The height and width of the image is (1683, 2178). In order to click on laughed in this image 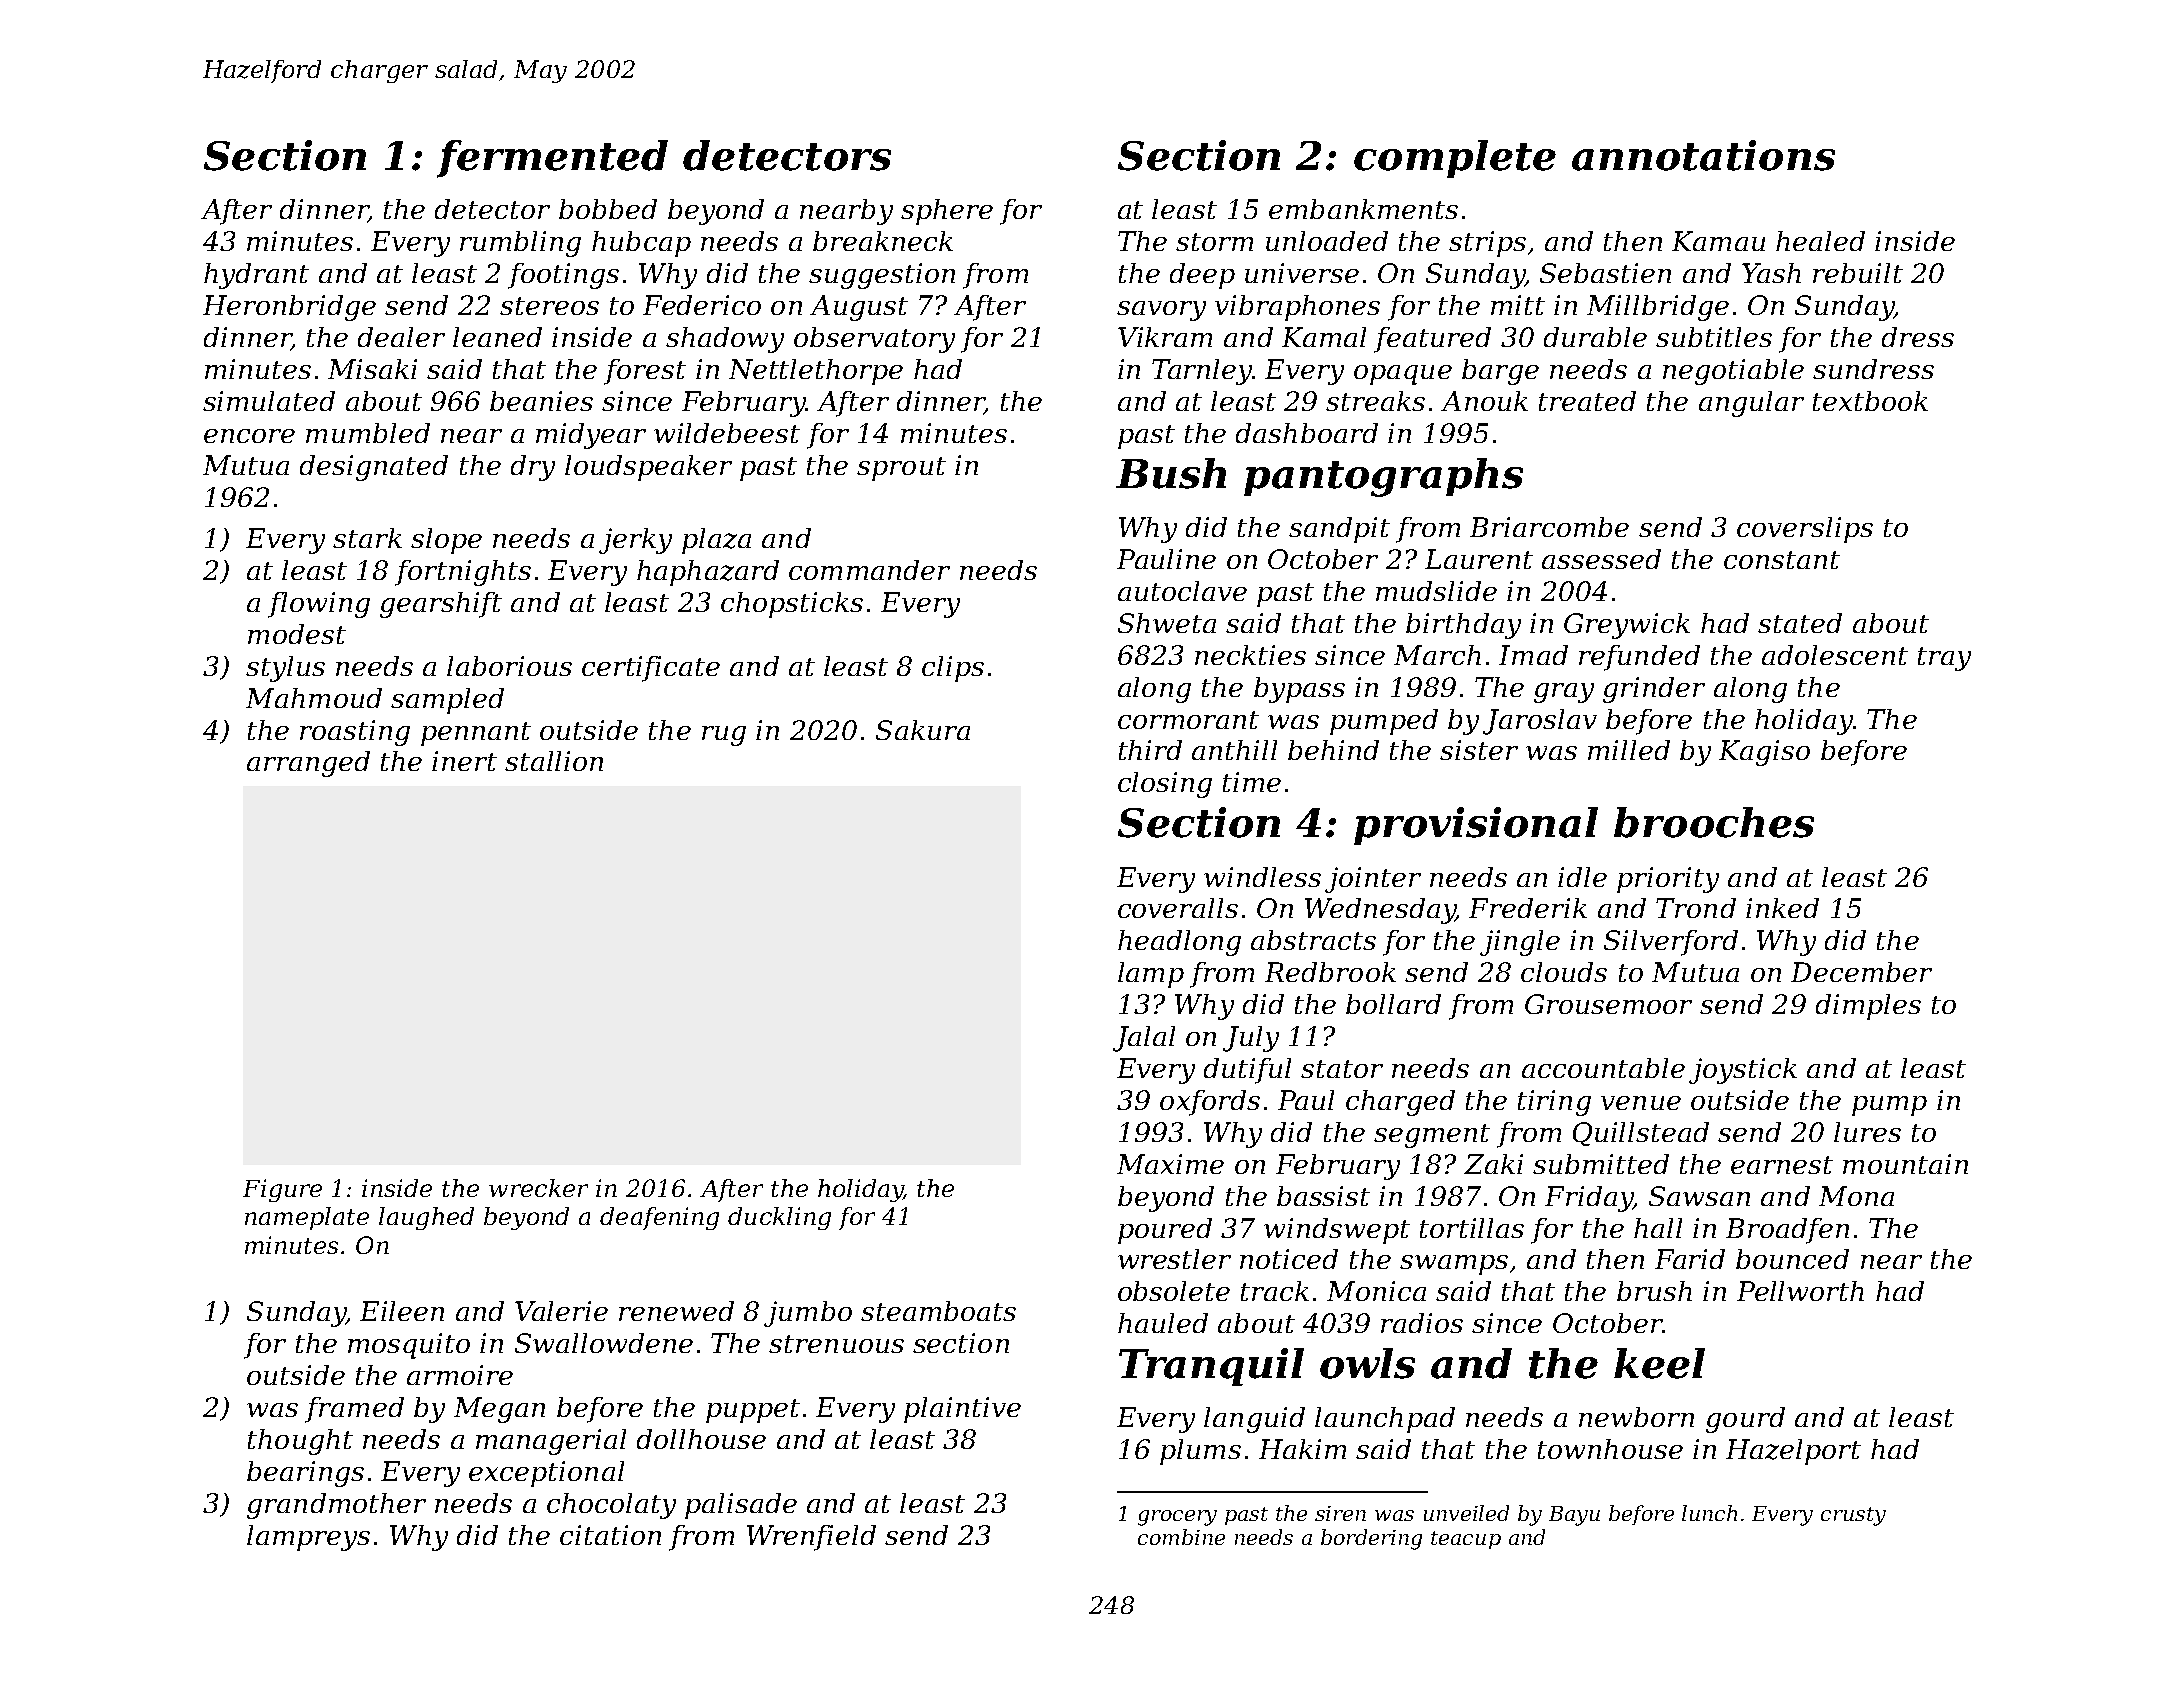, I will do `click(426, 1218)`.
